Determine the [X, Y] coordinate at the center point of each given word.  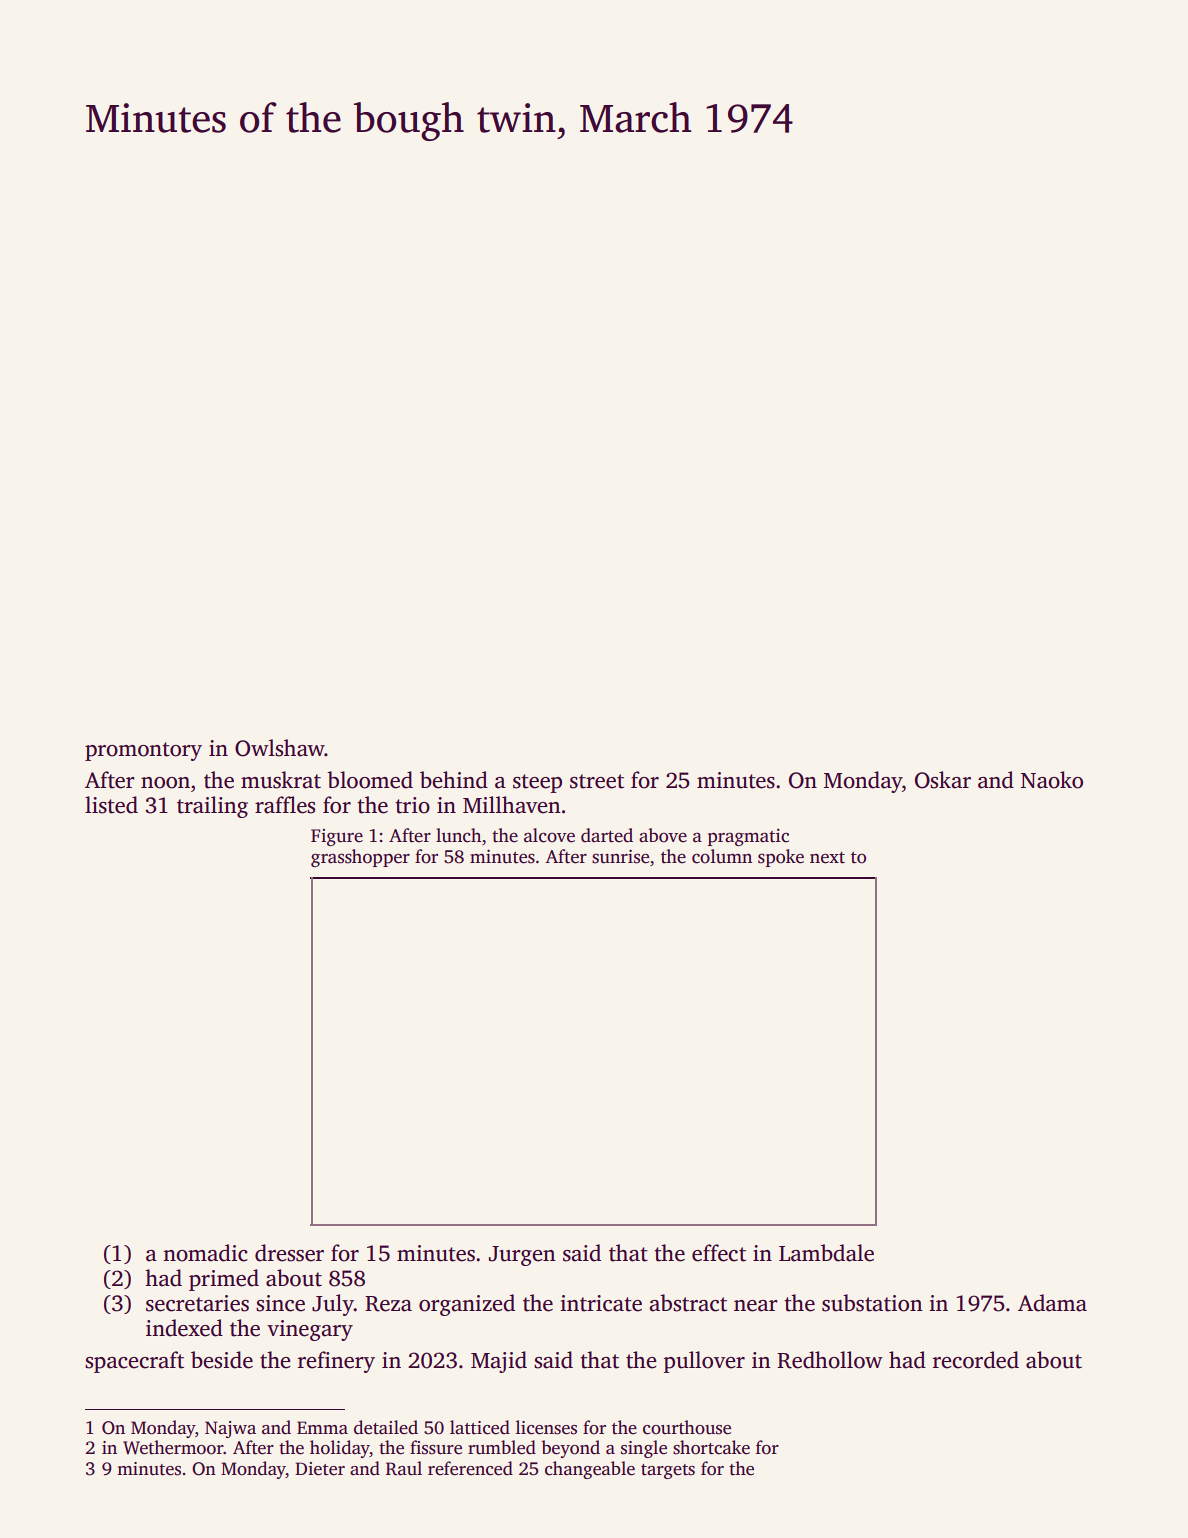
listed [111, 805]
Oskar [943, 780]
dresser [289, 1253]
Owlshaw [280, 748]
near [756, 1306]
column [722, 856]
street [597, 781]
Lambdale [826, 1253]
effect [719, 1253]
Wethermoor [173, 1447]
